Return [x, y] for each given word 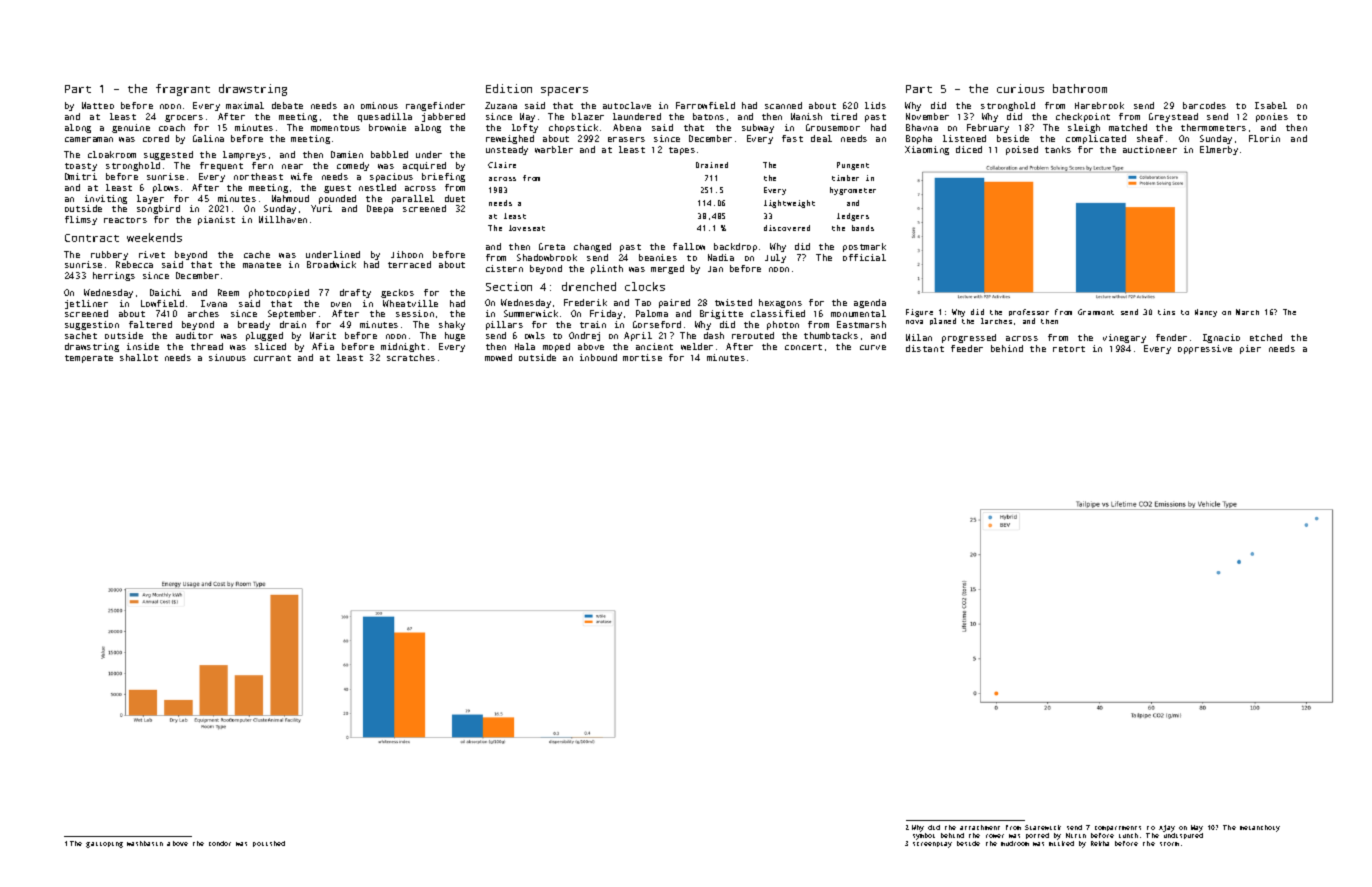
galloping [104, 845]
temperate [89, 359]
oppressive [1205, 349]
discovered [787, 228]
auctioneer [1150, 149]
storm [1169, 844]
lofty [525, 128]
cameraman [89, 139]
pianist [216, 220]
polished [269, 844]
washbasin [145, 843]
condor [220, 843]
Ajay [1167, 828]
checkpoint [1083, 117]
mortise [642, 357]
